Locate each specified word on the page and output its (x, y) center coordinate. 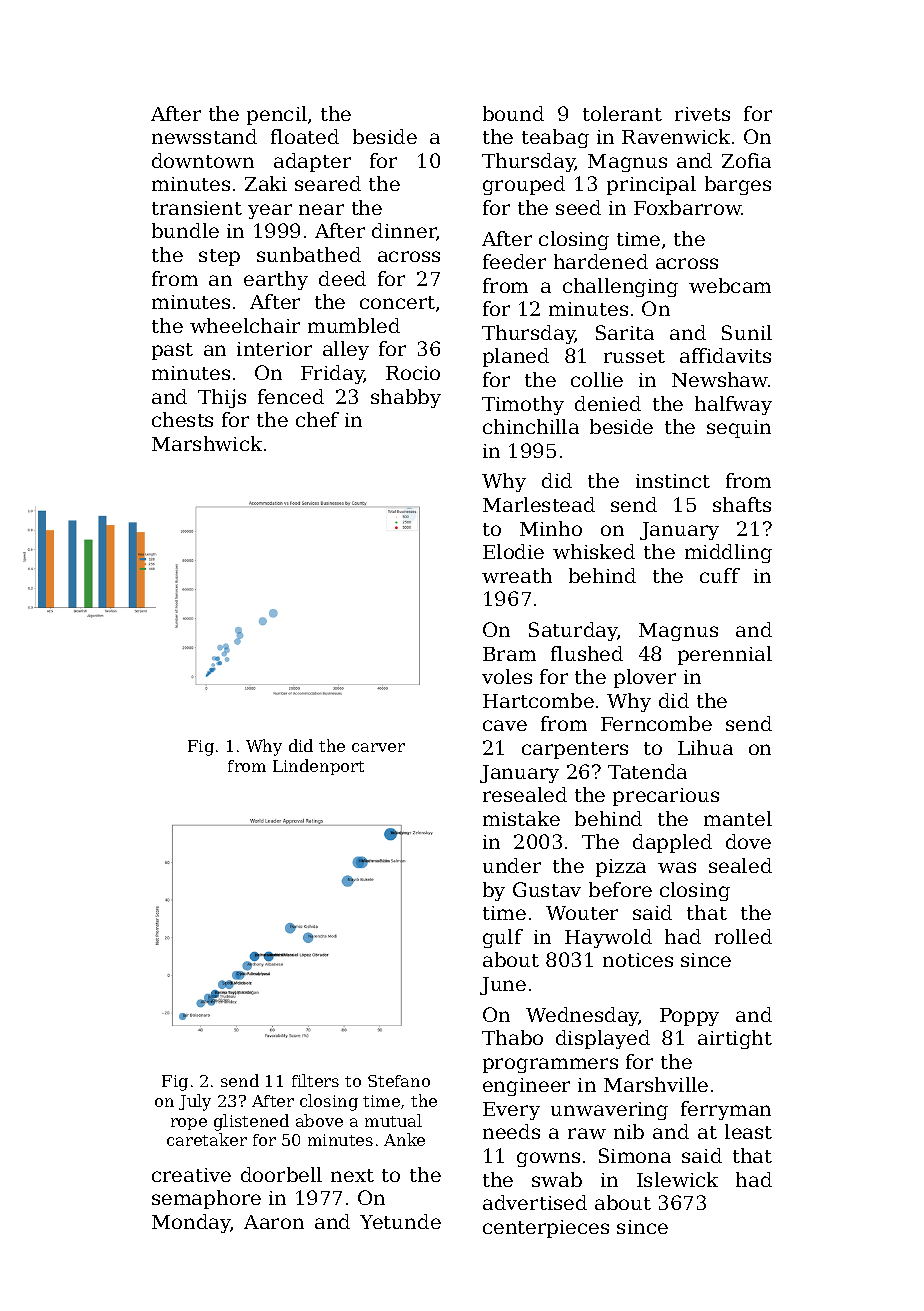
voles (507, 676)
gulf (503, 938)
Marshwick (207, 443)
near (321, 209)
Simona (635, 1155)
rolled (743, 936)
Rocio (413, 373)
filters (315, 1080)
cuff (720, 575)
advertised (535, 1202)
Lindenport (318, 767)
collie (597, 379)
